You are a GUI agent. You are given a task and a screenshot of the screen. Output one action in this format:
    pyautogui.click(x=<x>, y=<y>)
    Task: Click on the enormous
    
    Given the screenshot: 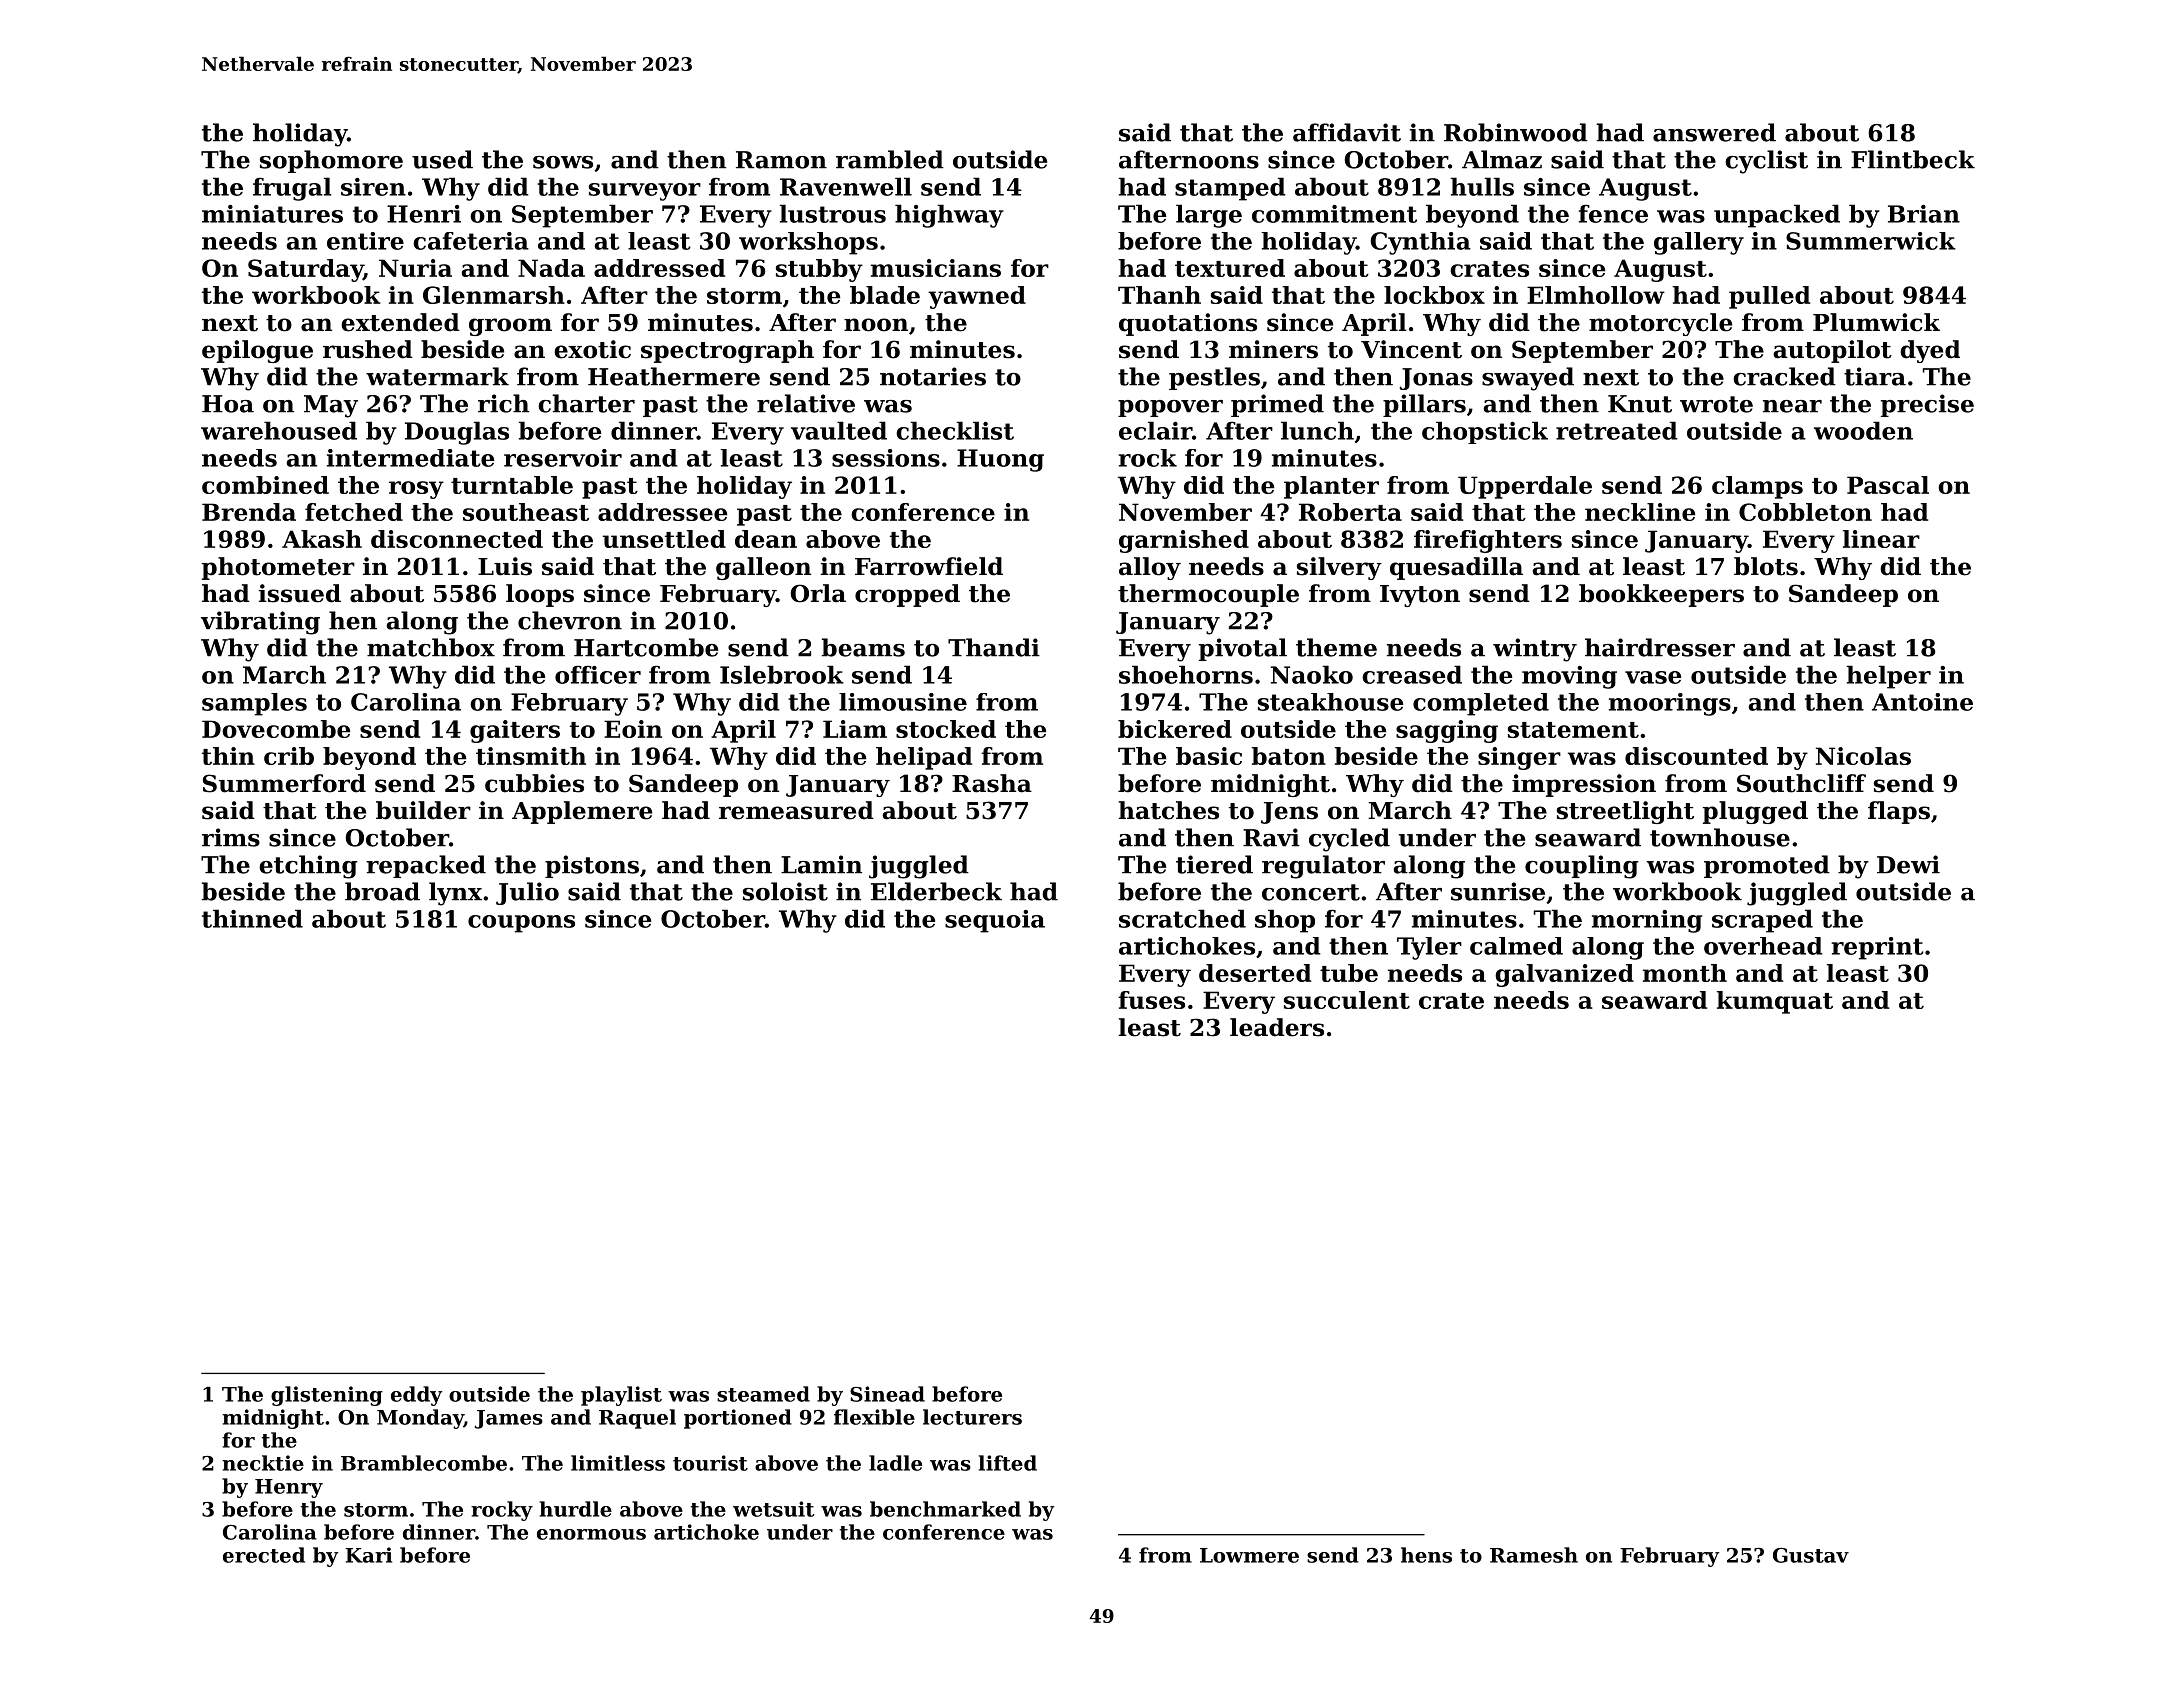 What is the action you would take?
    pyautogui.click(x=591, y=1534)
